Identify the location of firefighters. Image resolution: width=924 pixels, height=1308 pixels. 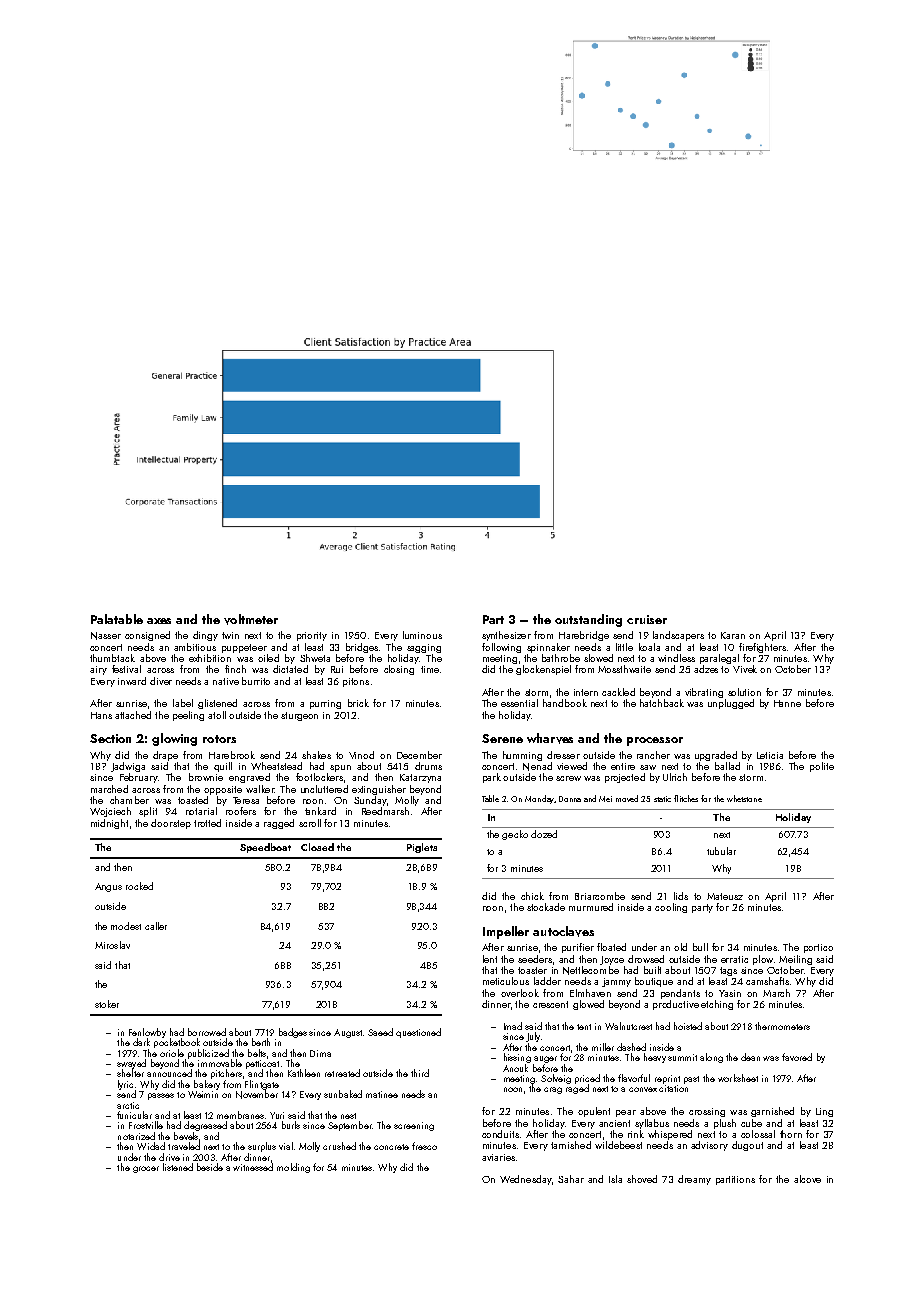
(762, 648).
